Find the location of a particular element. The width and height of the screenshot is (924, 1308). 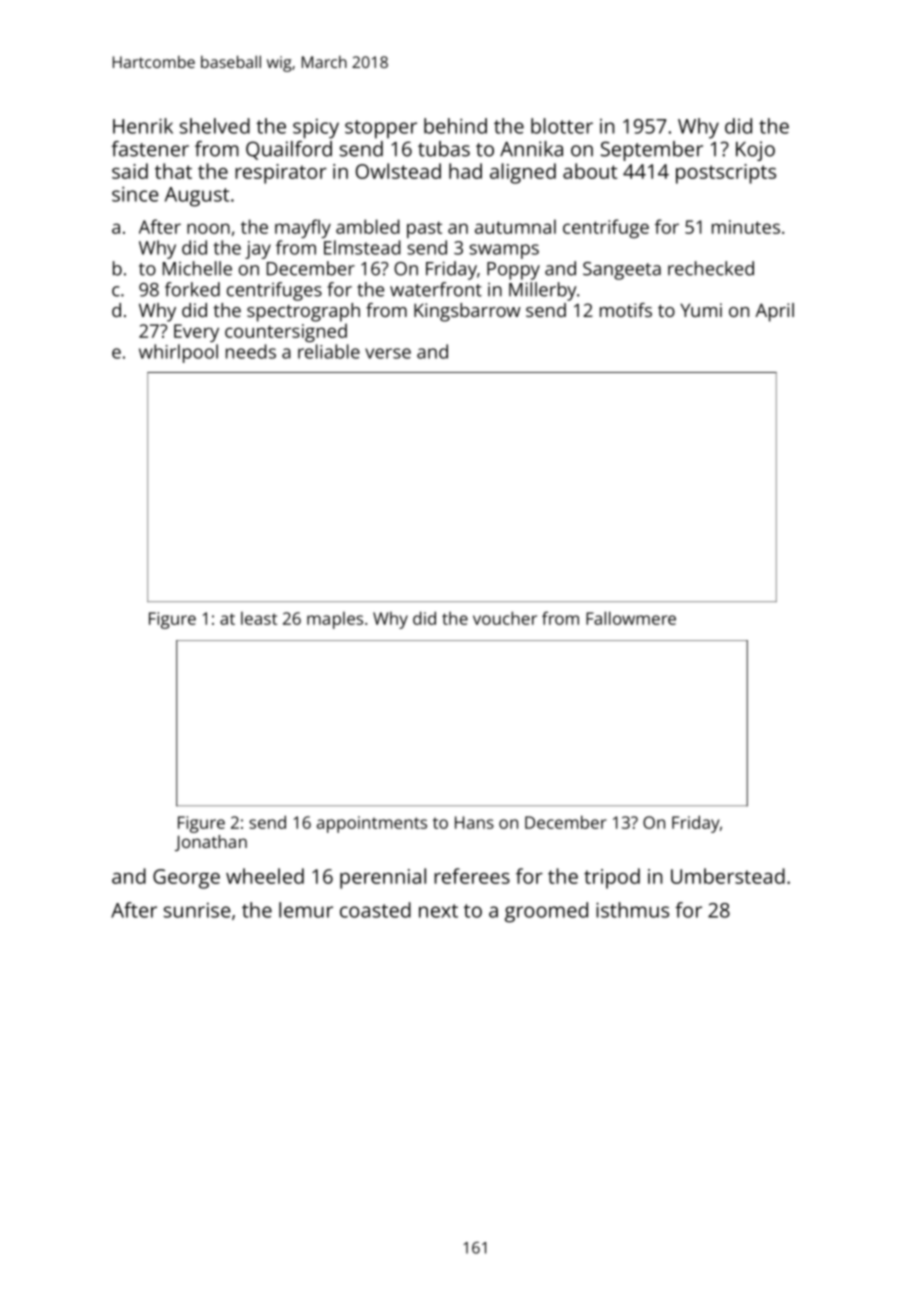

needs is located at coordinates (251, 351).
